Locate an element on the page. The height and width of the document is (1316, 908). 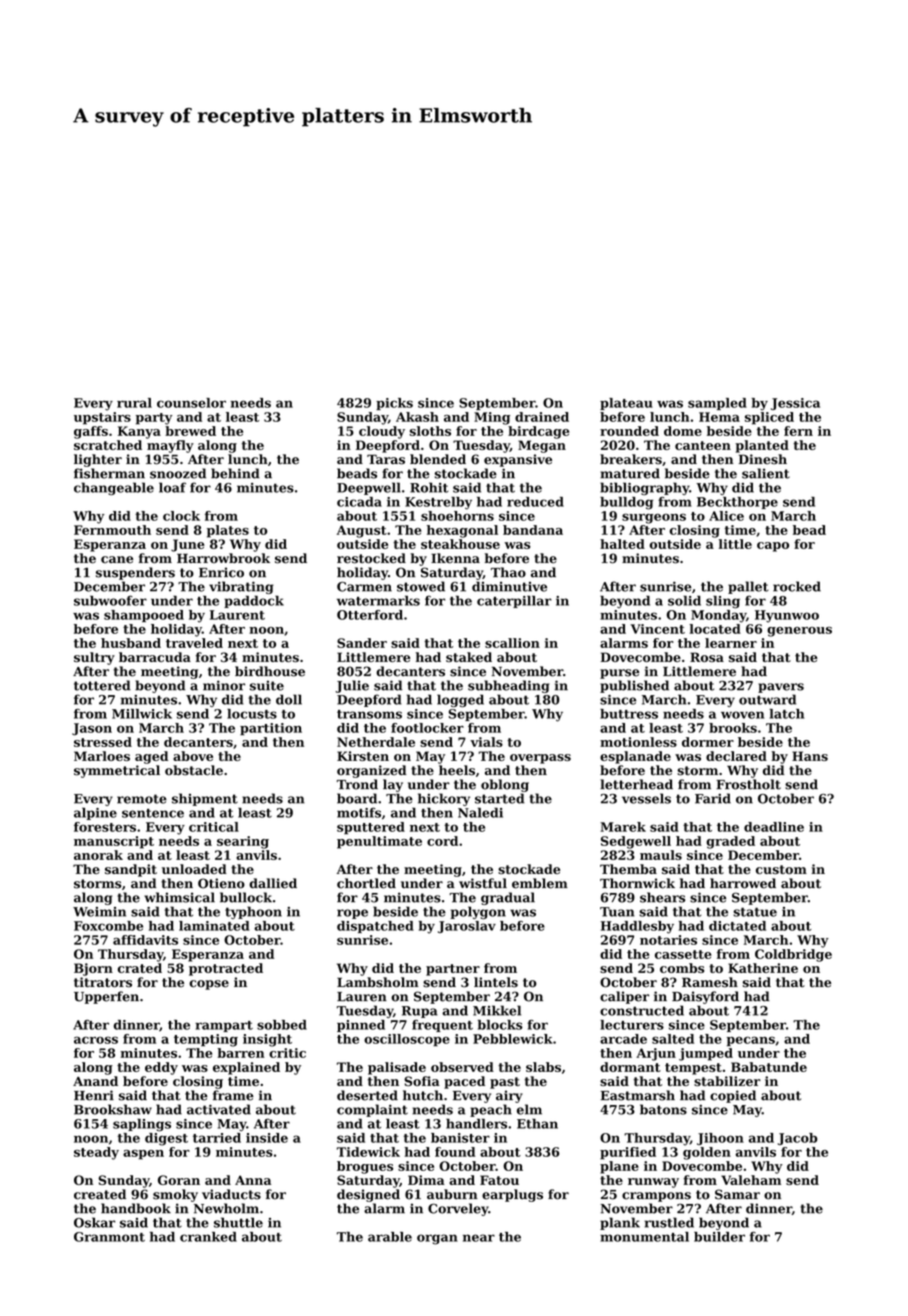
lintels is located at coordinates (496, 982).
